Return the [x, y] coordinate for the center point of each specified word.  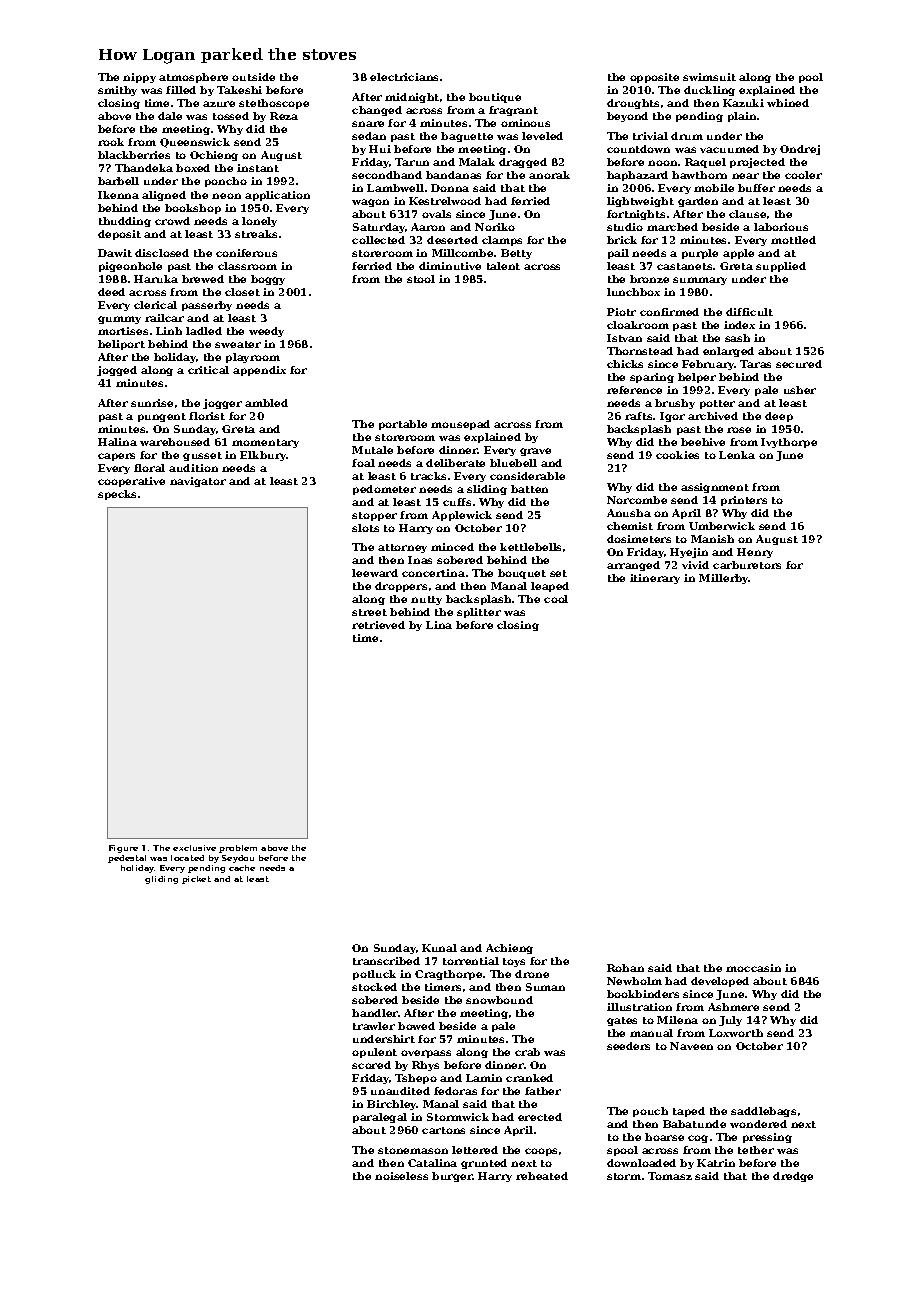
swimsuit [709, 77]
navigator [198, 482]
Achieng [509, 949]
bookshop [193, 209]
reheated [542, 1176]
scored [371, 1065]
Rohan [625, 968]
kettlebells [530, 547]
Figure [123, 849]
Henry [755, 553]
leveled [542, 136]
